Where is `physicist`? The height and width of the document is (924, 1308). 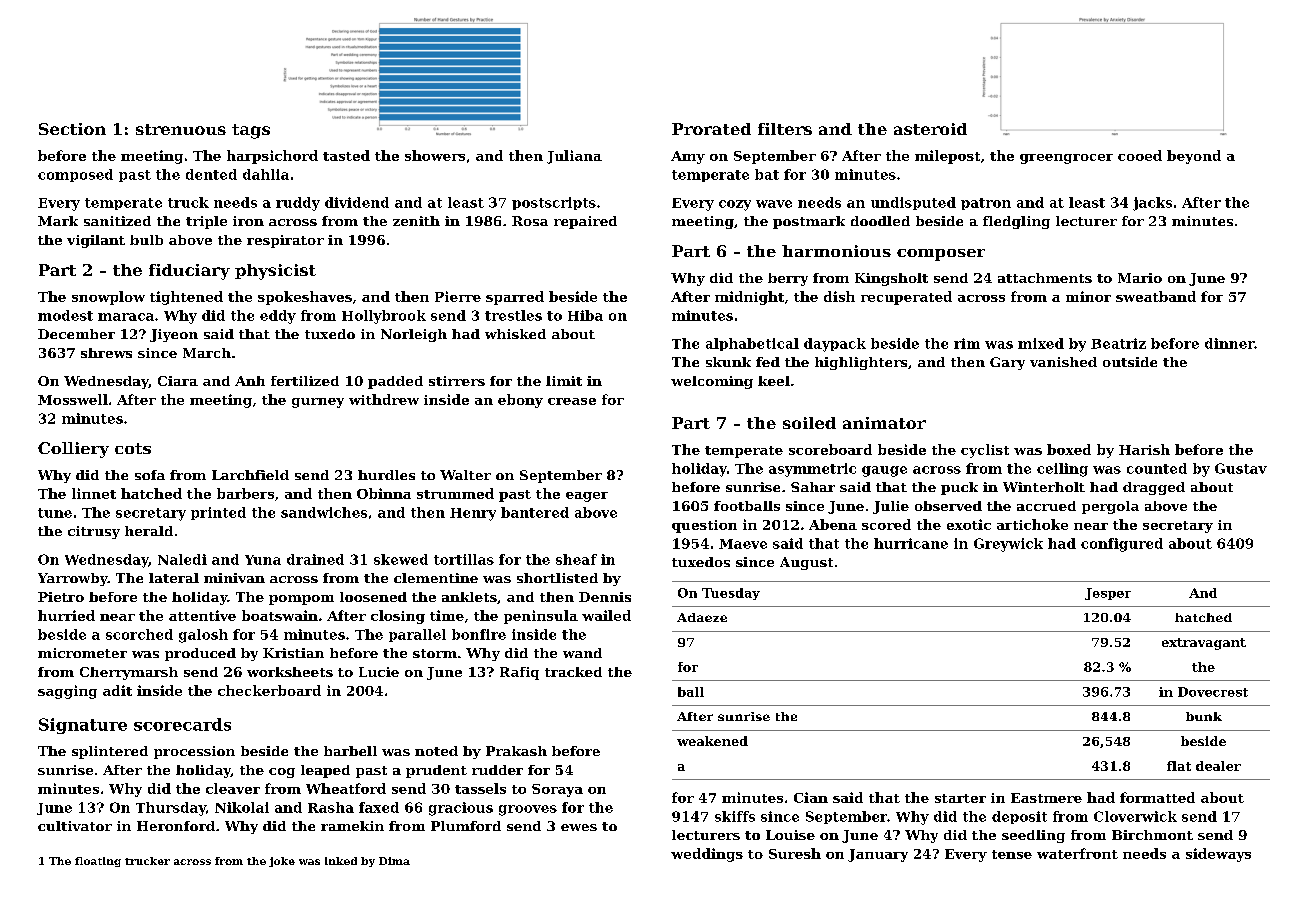 physicist is located at coordinates (275, 272).
